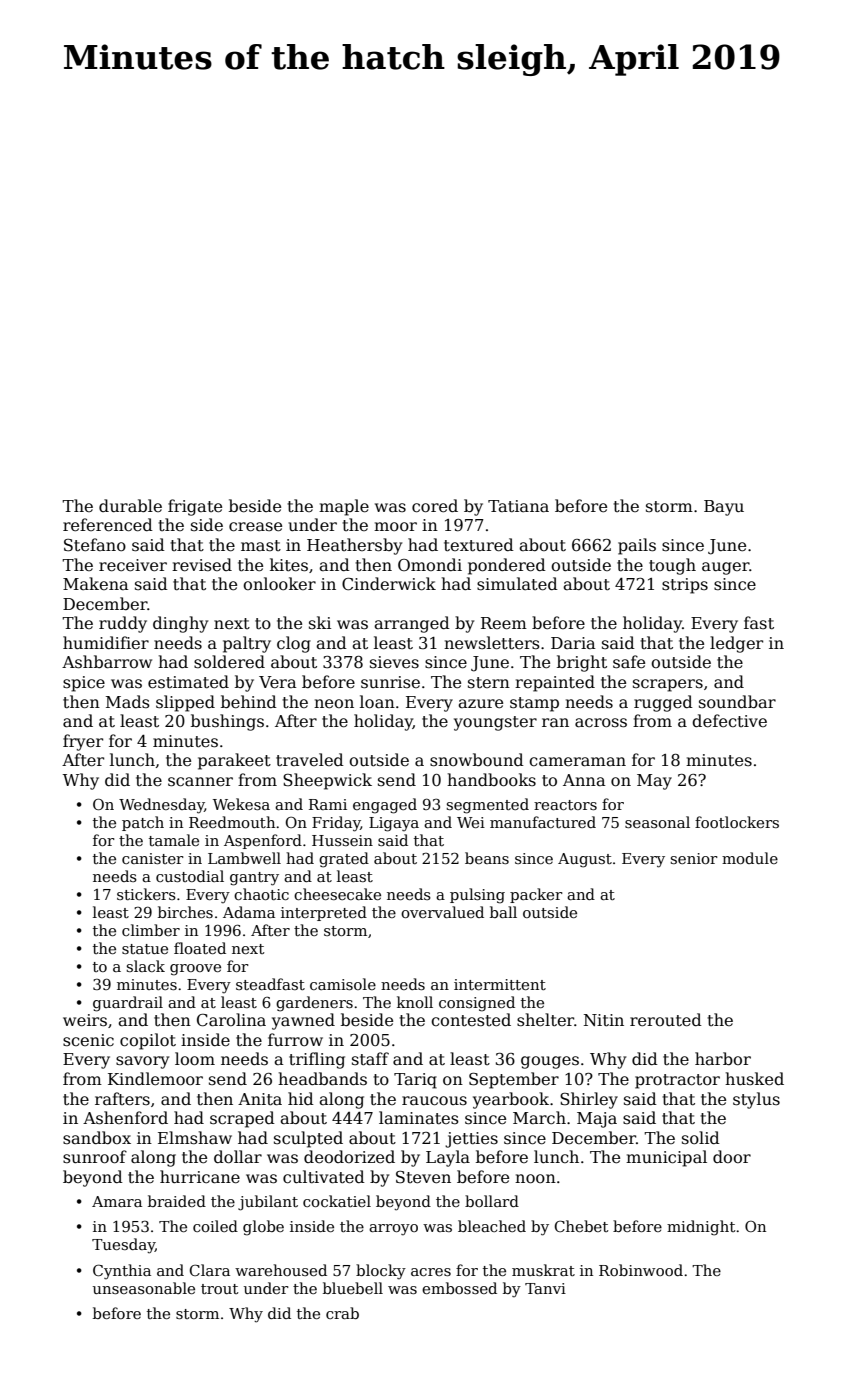 This page has width=849, height=1400. What do you see at coordinates (442, 912) in the page?
I see `overvalued` at bounding box center [442, 912].
